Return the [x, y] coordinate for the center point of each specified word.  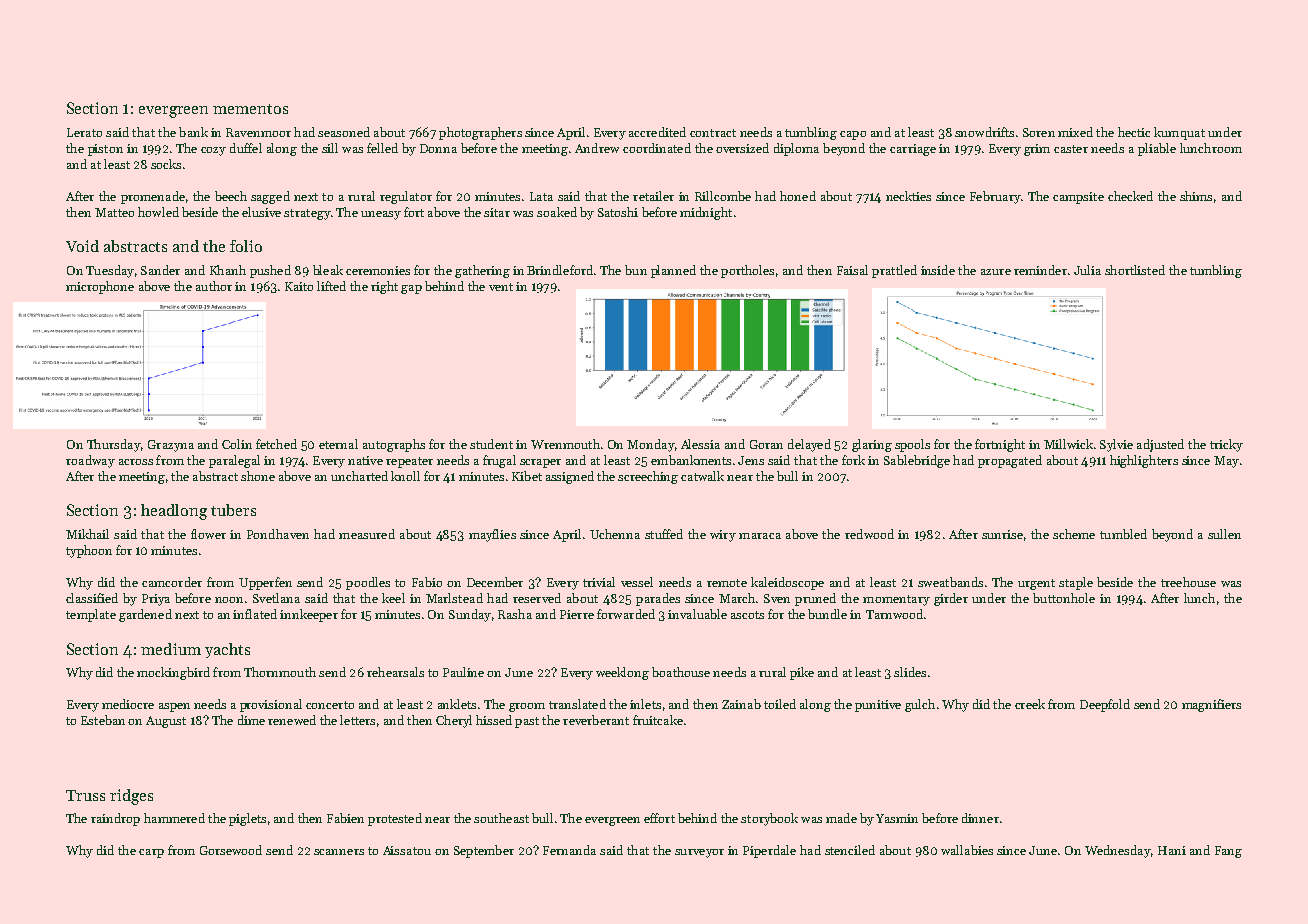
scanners [339, 852]
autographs [394, 445]
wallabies [967, 850]
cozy [213, 151]
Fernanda [569, 850]
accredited [657, 132]
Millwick [1068, 444]
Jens [751, 460]
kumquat [1179, 133]
